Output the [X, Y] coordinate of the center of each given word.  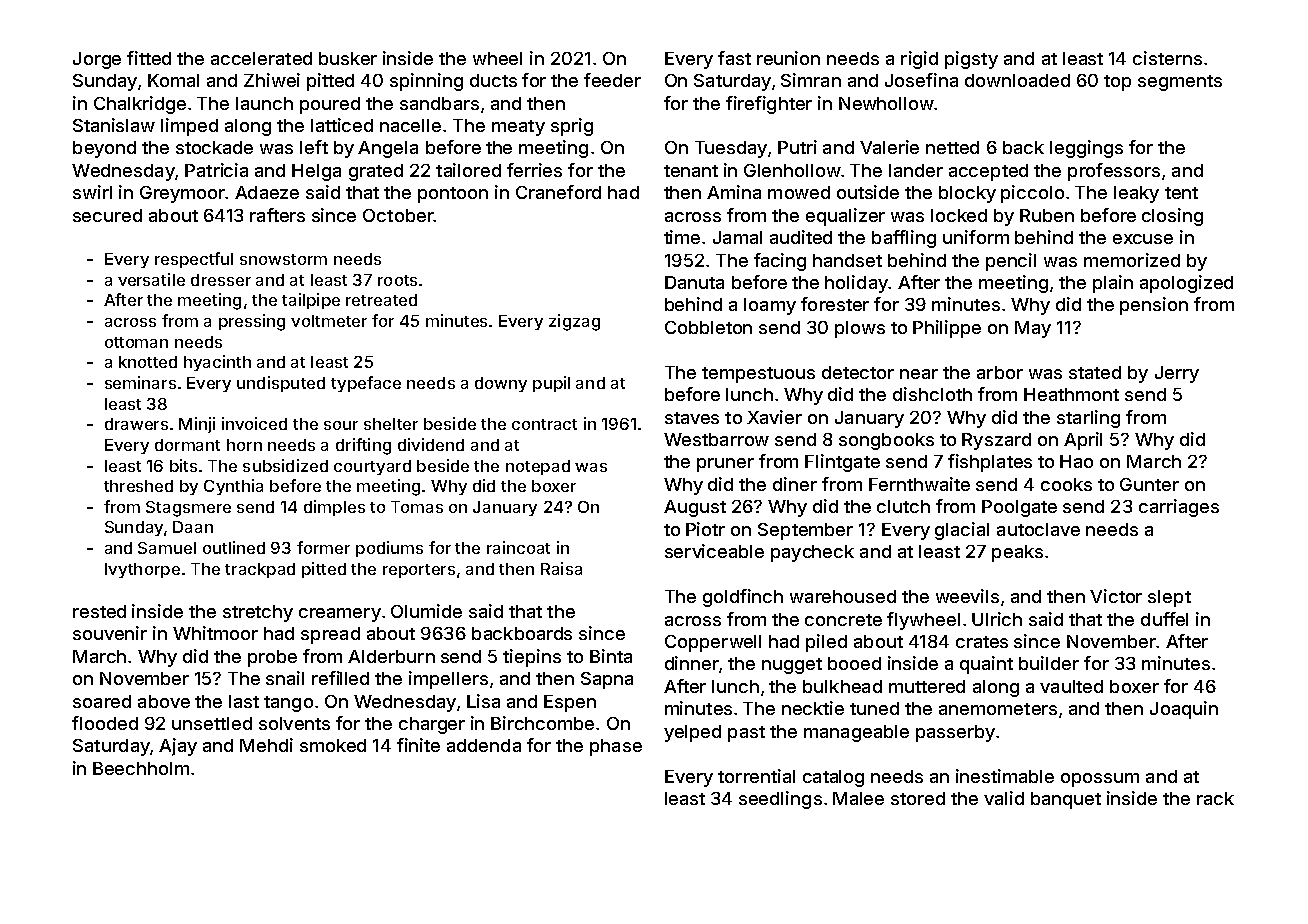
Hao [1076, 461]
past [746, 734]
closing [1172, 217]
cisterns [1167, 58]
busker [348, 58]
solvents [294, 723]
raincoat [518, 547]
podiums [389, 549]
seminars [140, 382]
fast [734, 58]
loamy [770, 306]
